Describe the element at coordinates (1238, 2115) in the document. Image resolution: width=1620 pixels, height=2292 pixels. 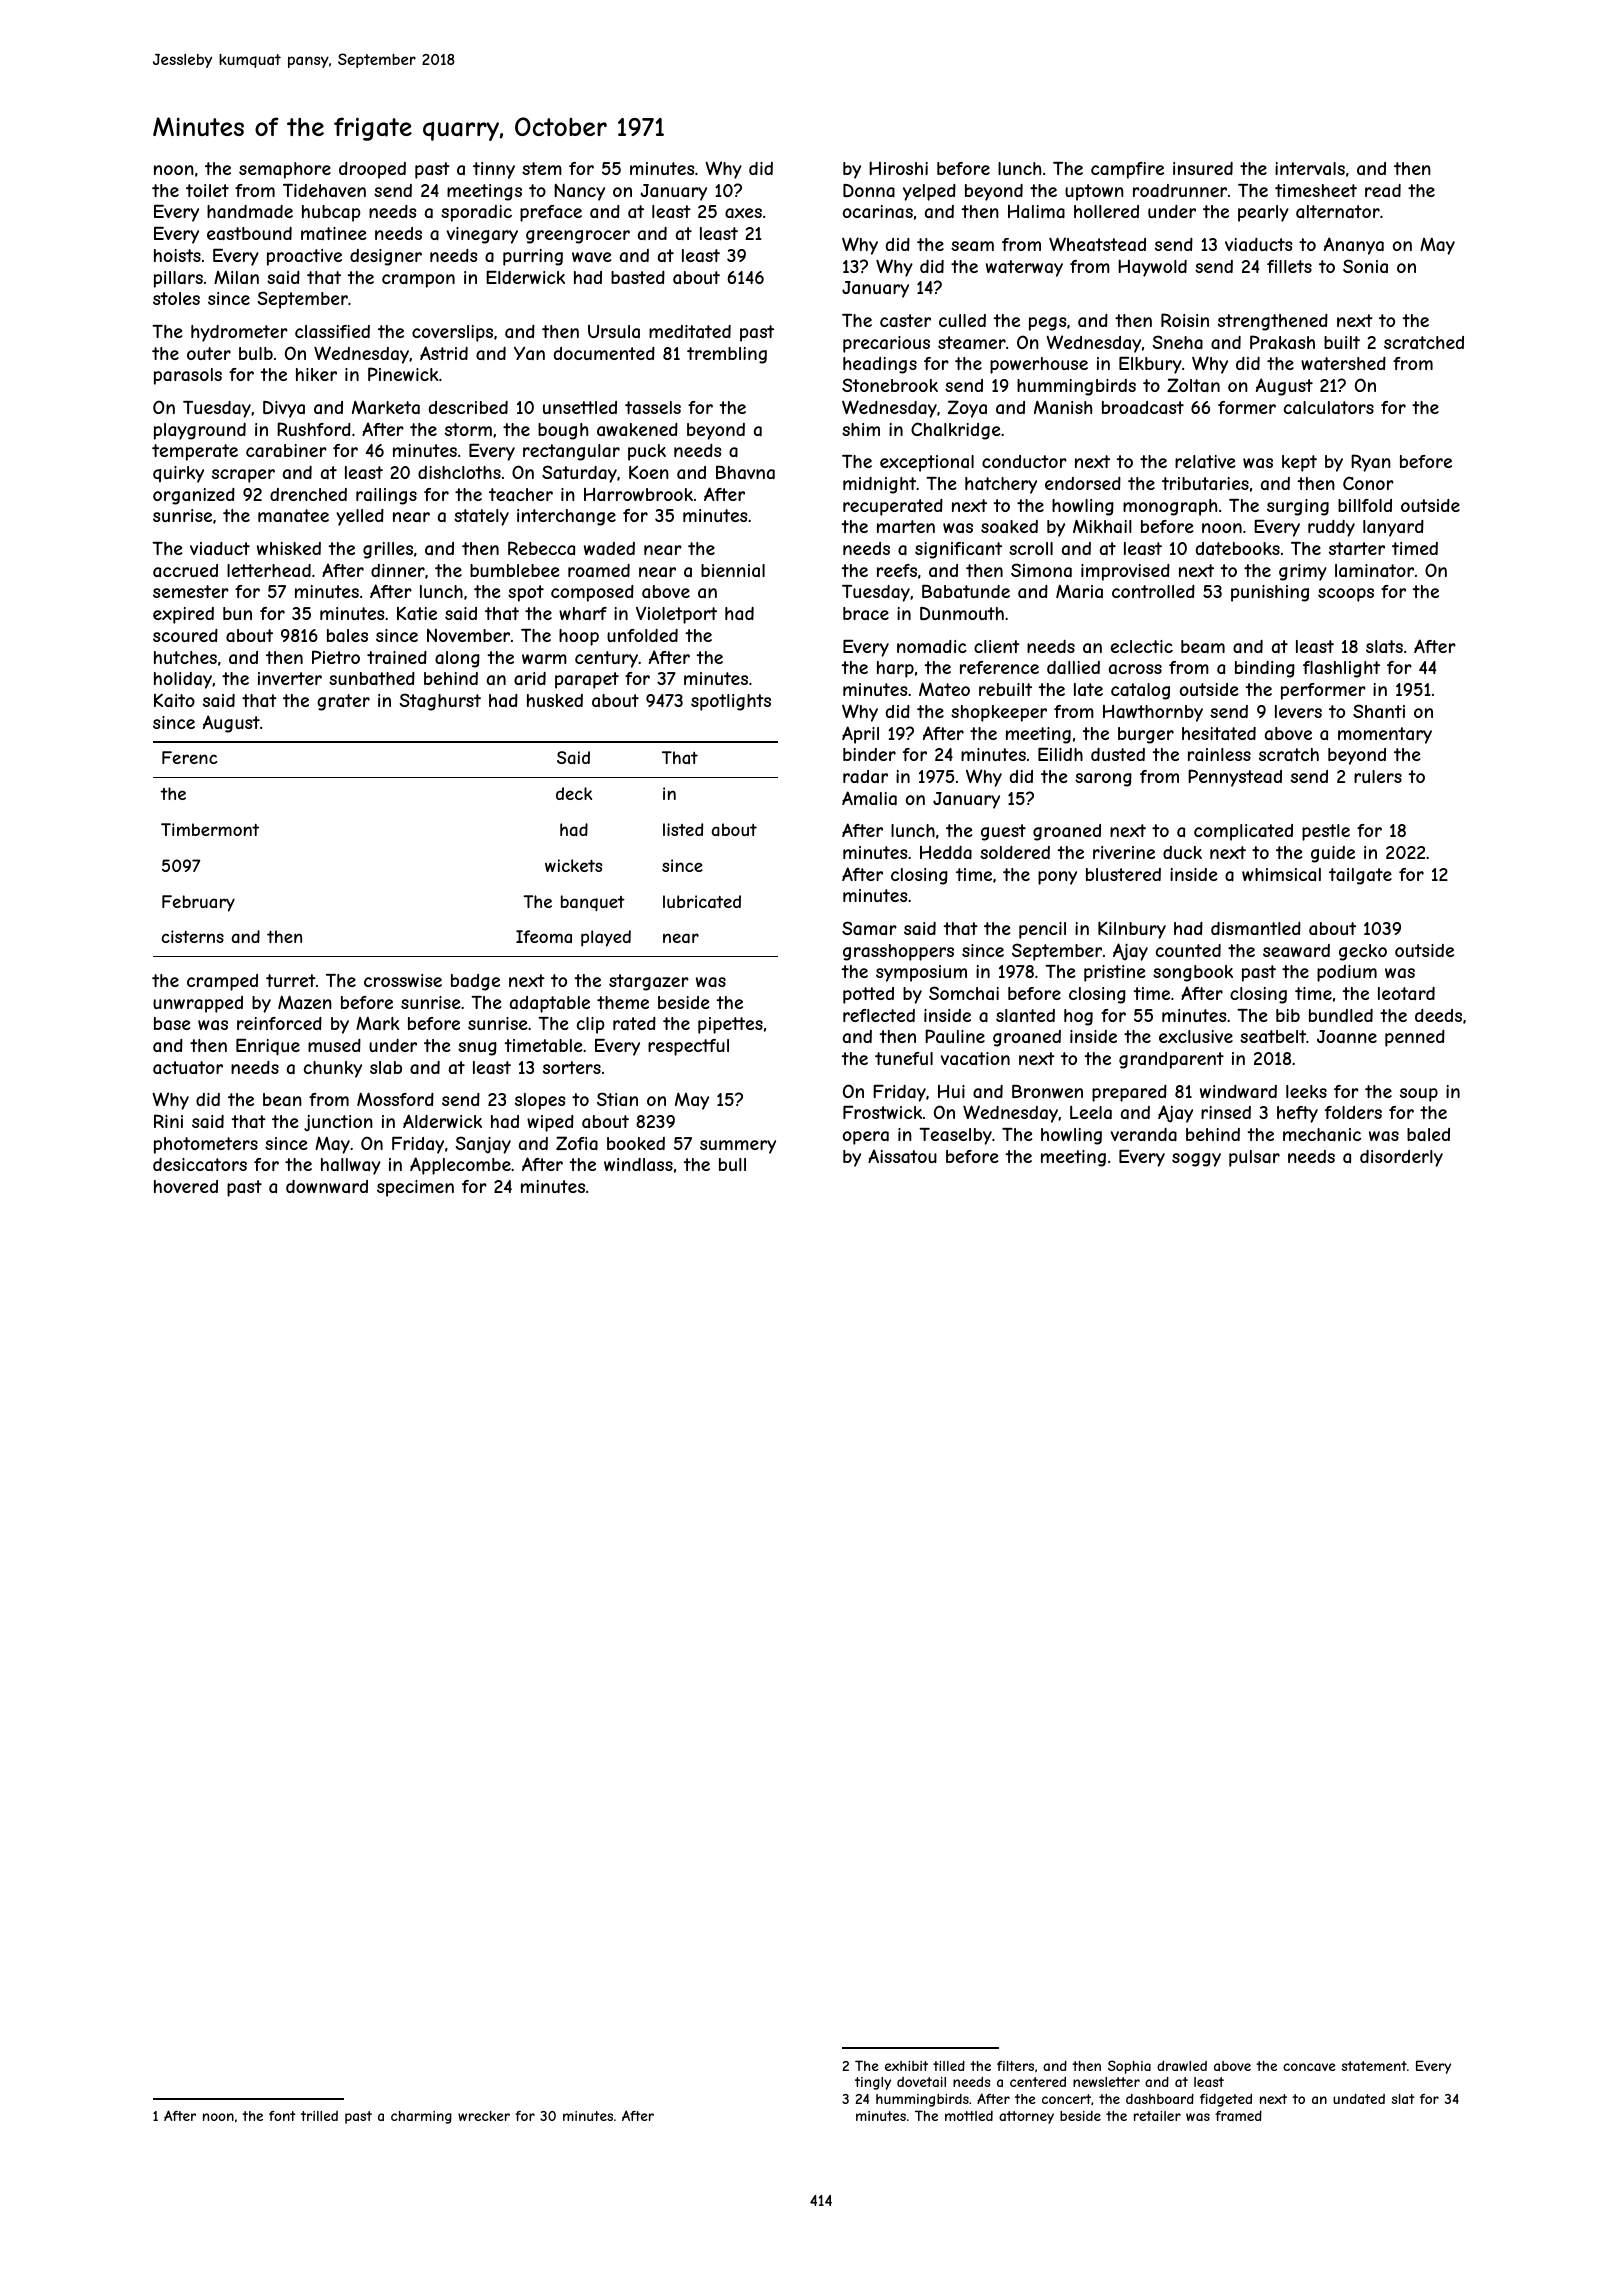
I see `framed` at that location.
